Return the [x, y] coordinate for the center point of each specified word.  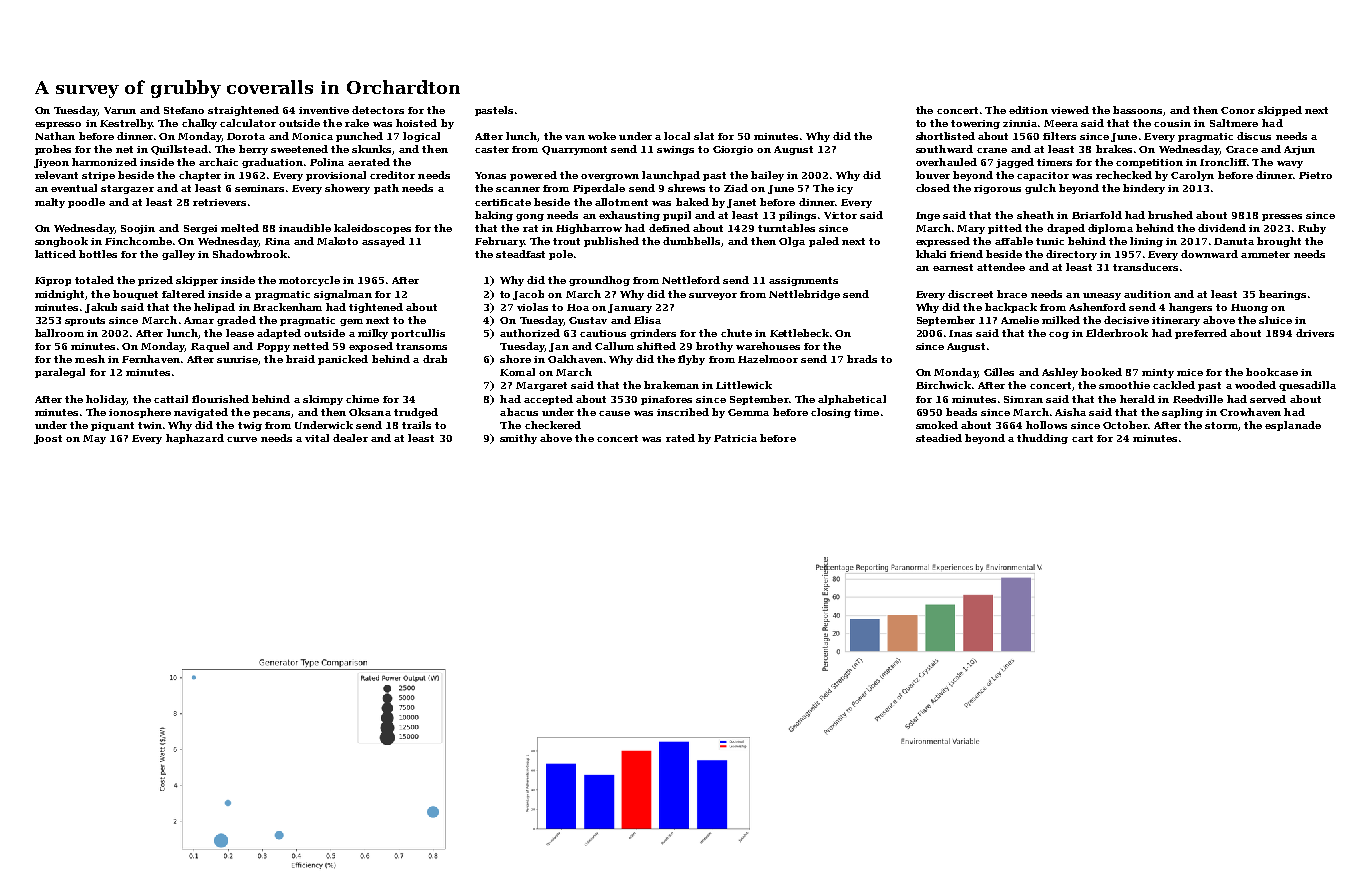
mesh [90, 359]
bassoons [1137, 110]
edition [1028, 110]
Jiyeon [51, 163]
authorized [530, 333]
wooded [1255, 385]
